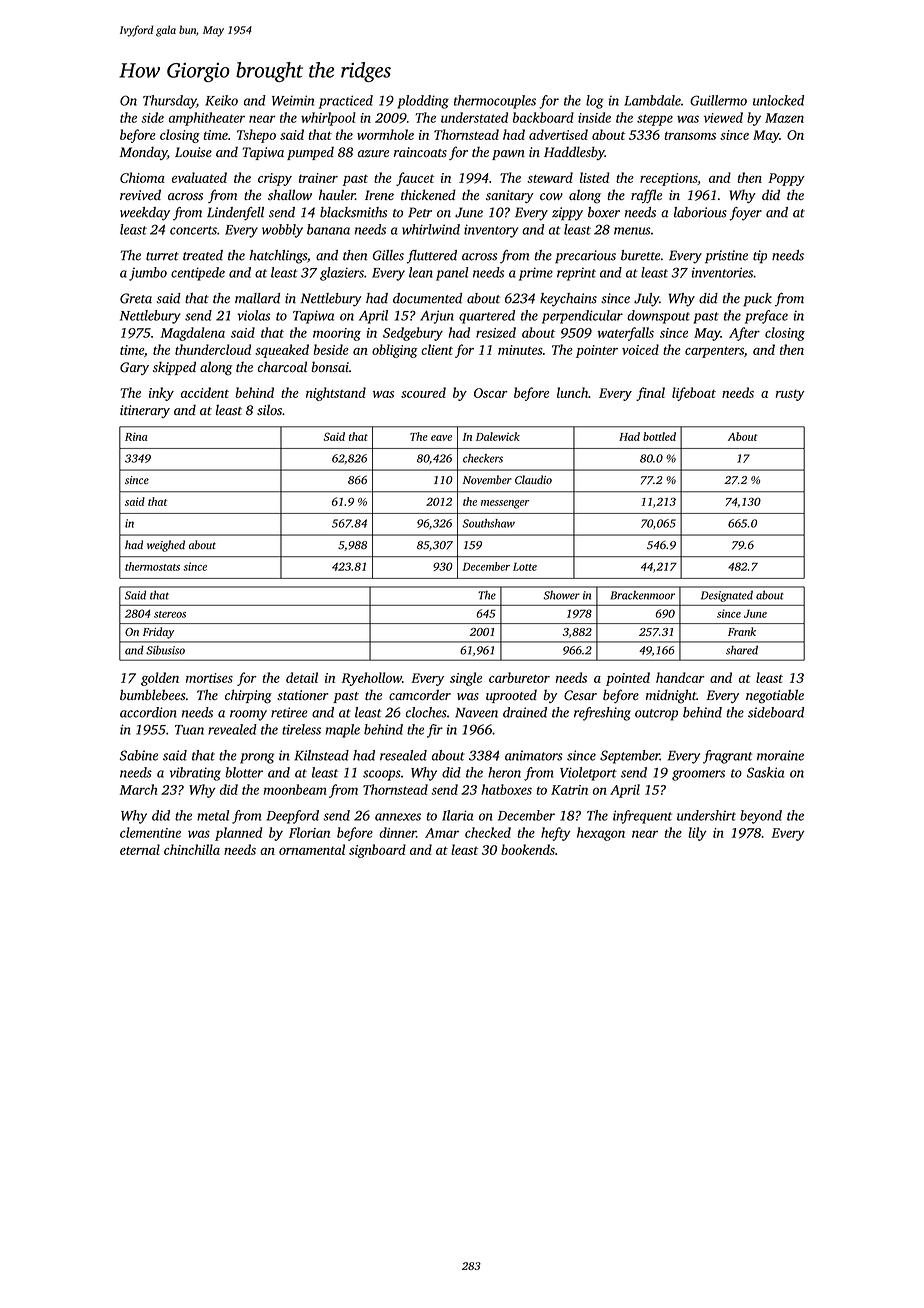 The height and width of the document is (1308, 924). Describe the element at coordinates (148, 712) in the document. I see `accordion` at that location.
